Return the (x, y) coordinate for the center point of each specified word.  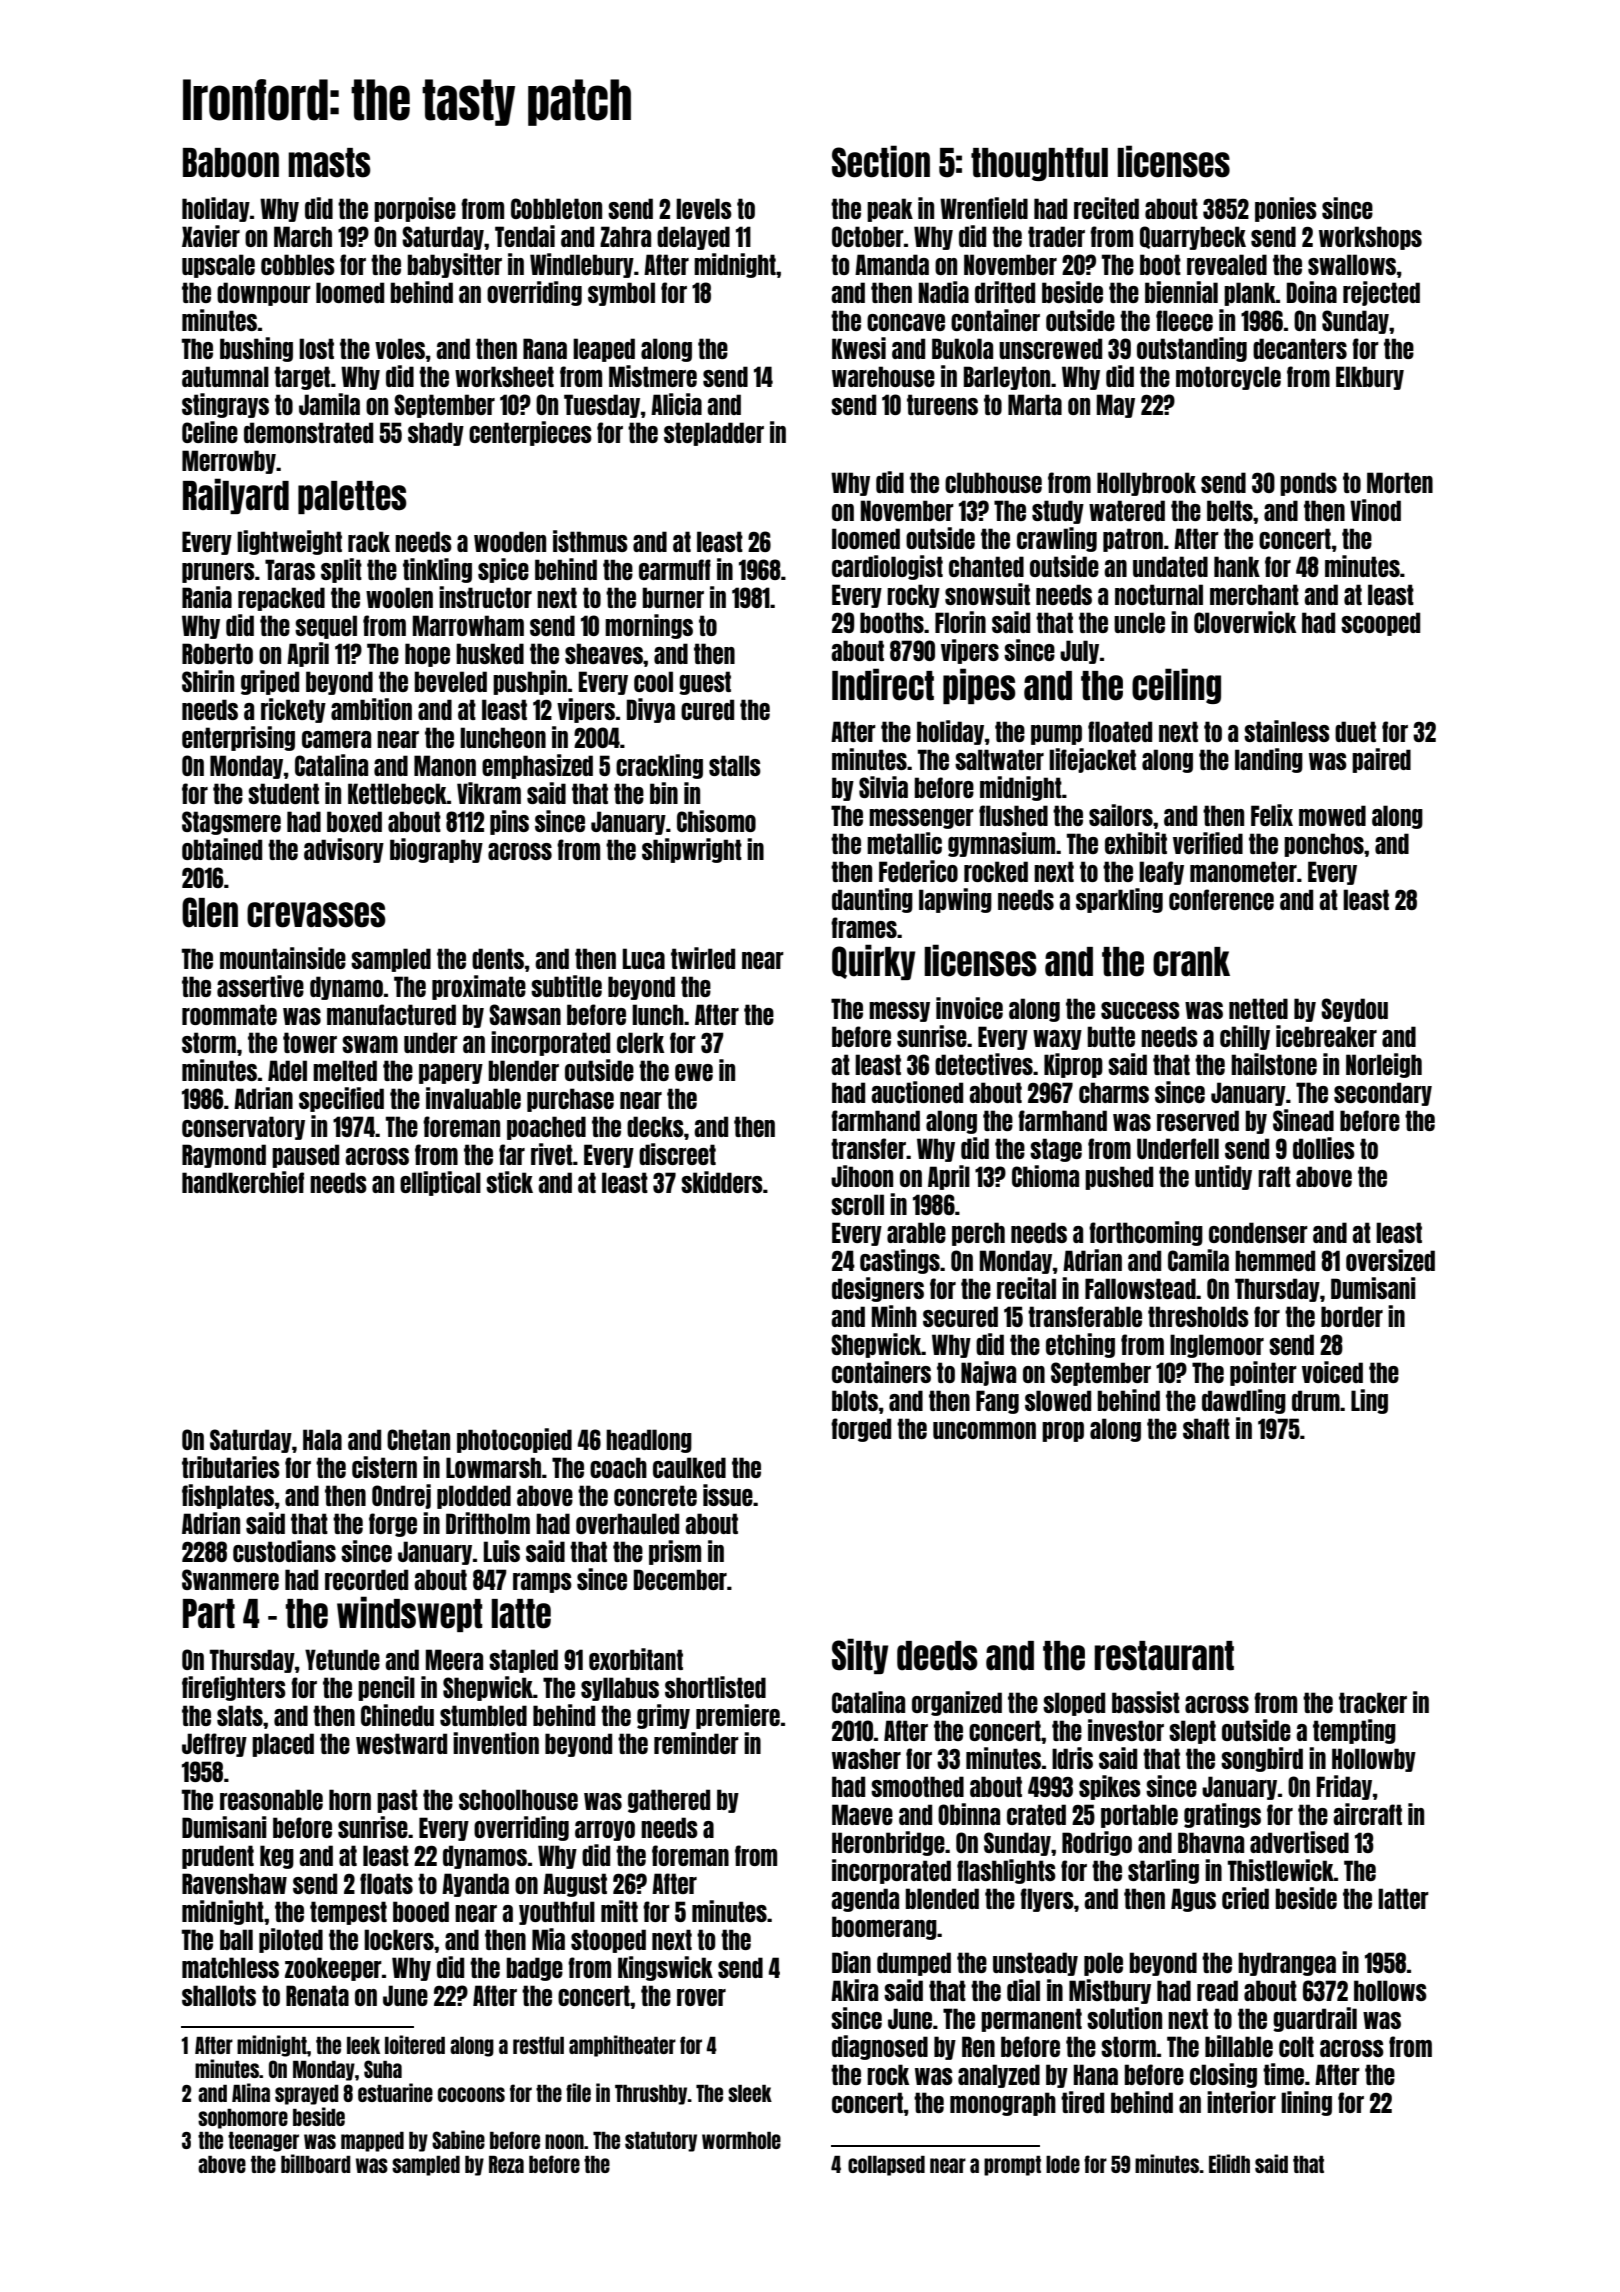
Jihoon (862, 1176)
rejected (1381, 293)
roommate (229, 1014)
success (1140, 1010)
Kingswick (665, 1968)
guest (705, 683)
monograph (1003, 2104)
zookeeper (333, 1969)
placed (283, 1745)
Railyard (236, 496)
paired (1381, 760)
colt (1296, 2046)
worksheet (504, 376)
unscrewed (1050, 348)
